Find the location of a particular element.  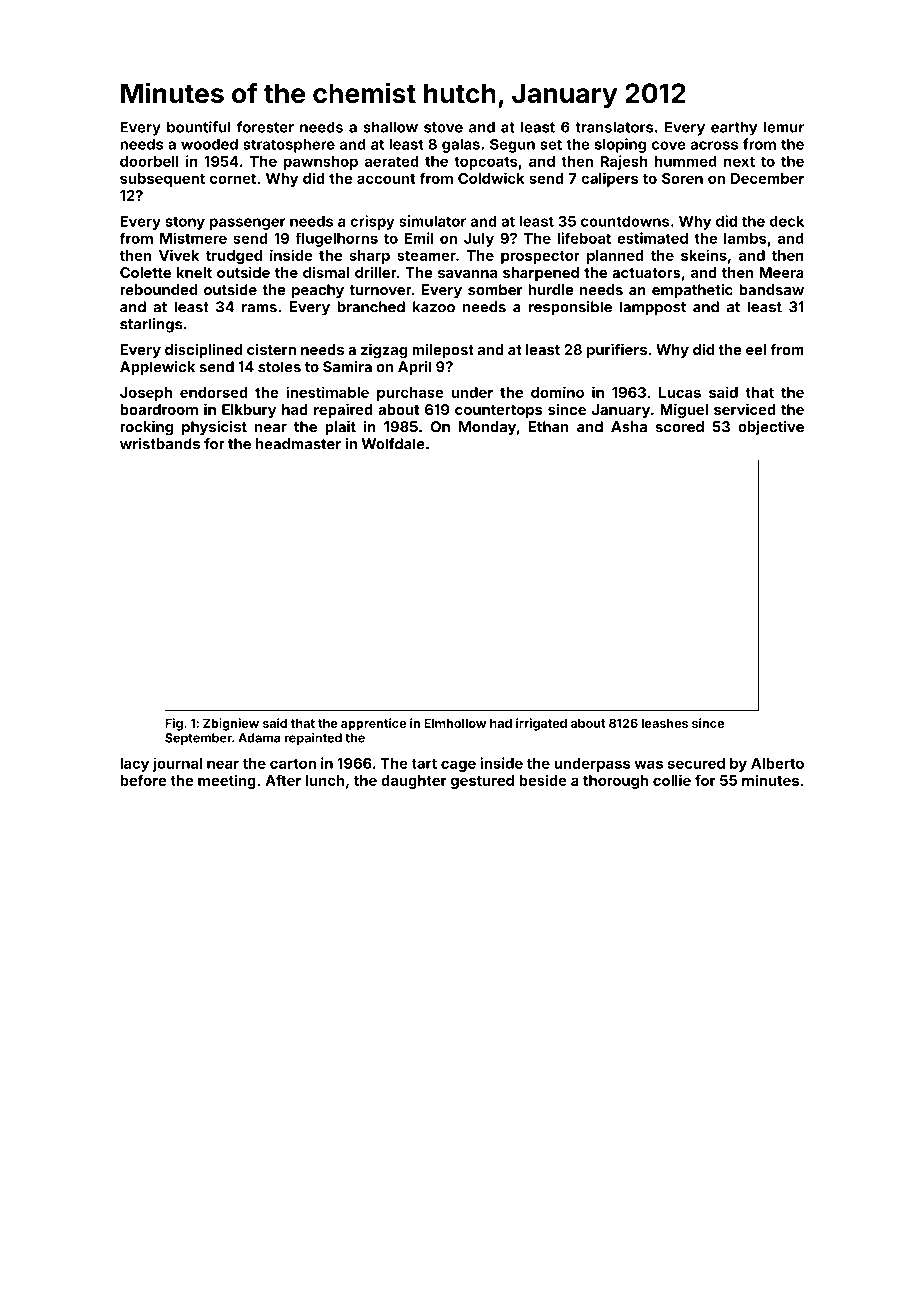

Ethan is located at coordinates (549, 426).
